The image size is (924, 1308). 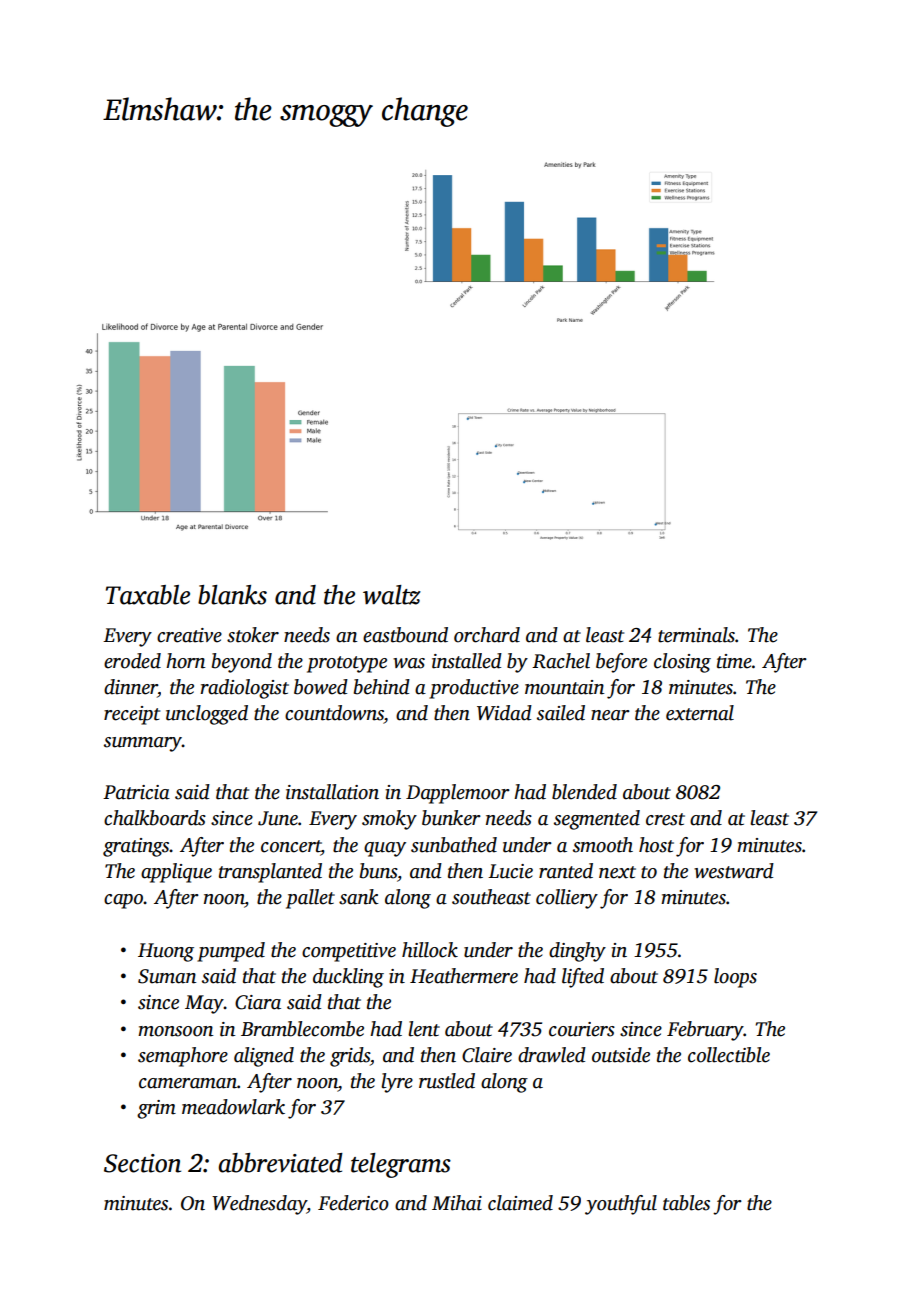 What do you see at coordinates (457, 1203) in the screenshot?
I see `Mihai` at bounding box center [457, 1203].
